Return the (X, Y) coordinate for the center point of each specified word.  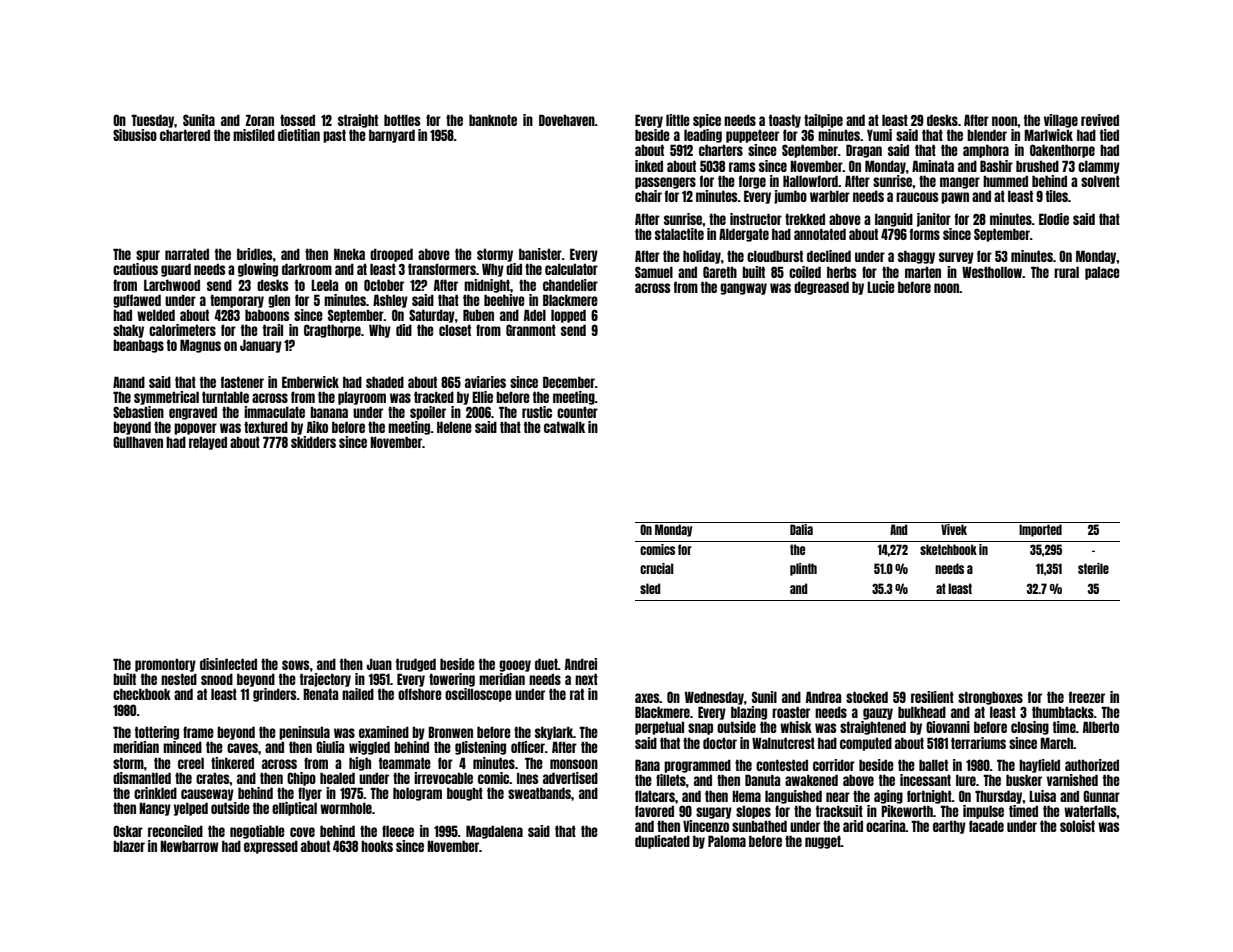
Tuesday (152, 121)
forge (752, 182)
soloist (1077, 826)
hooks (377, 846)
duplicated (662, 842)
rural (1066, 272)
